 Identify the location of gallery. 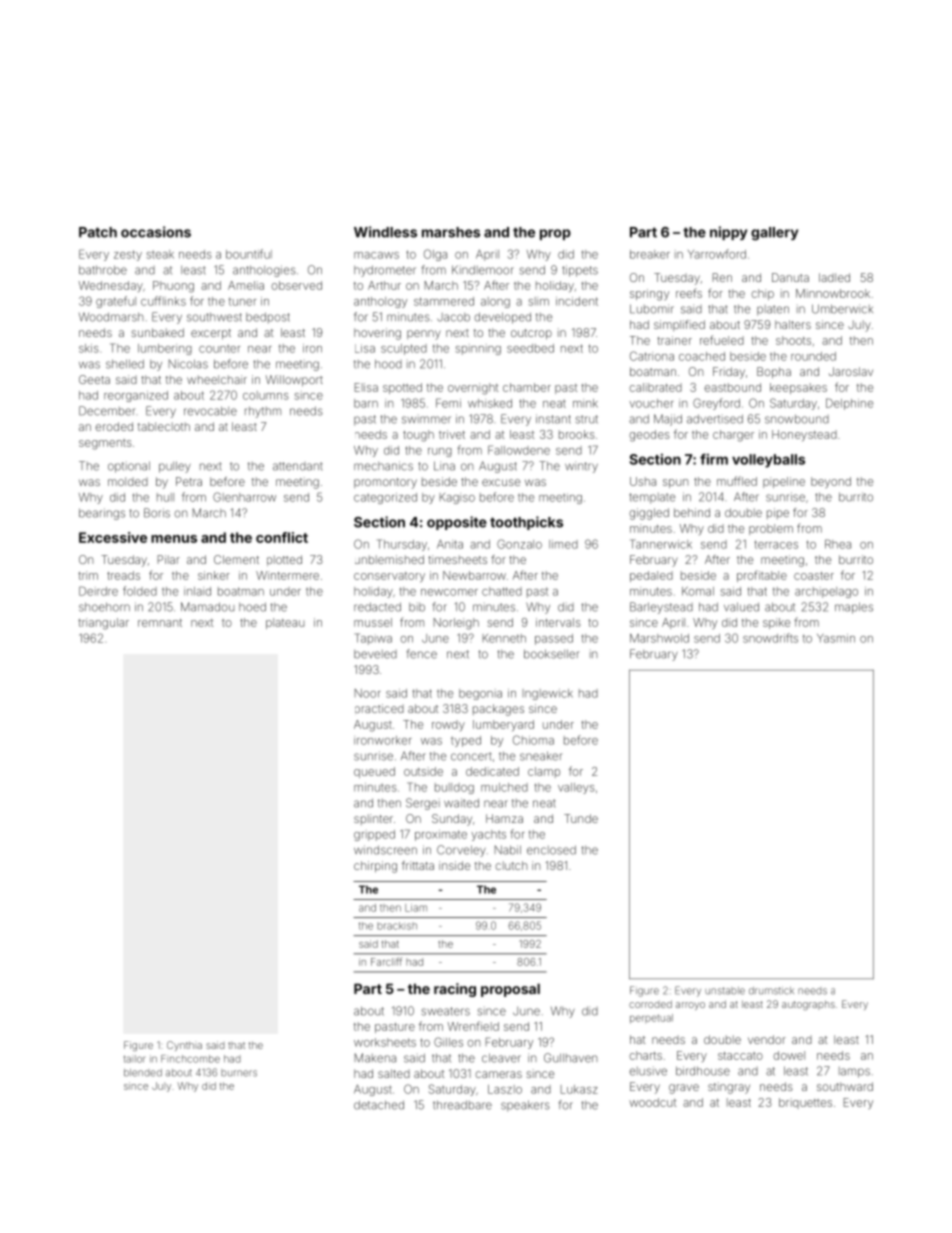
(774, 234).
